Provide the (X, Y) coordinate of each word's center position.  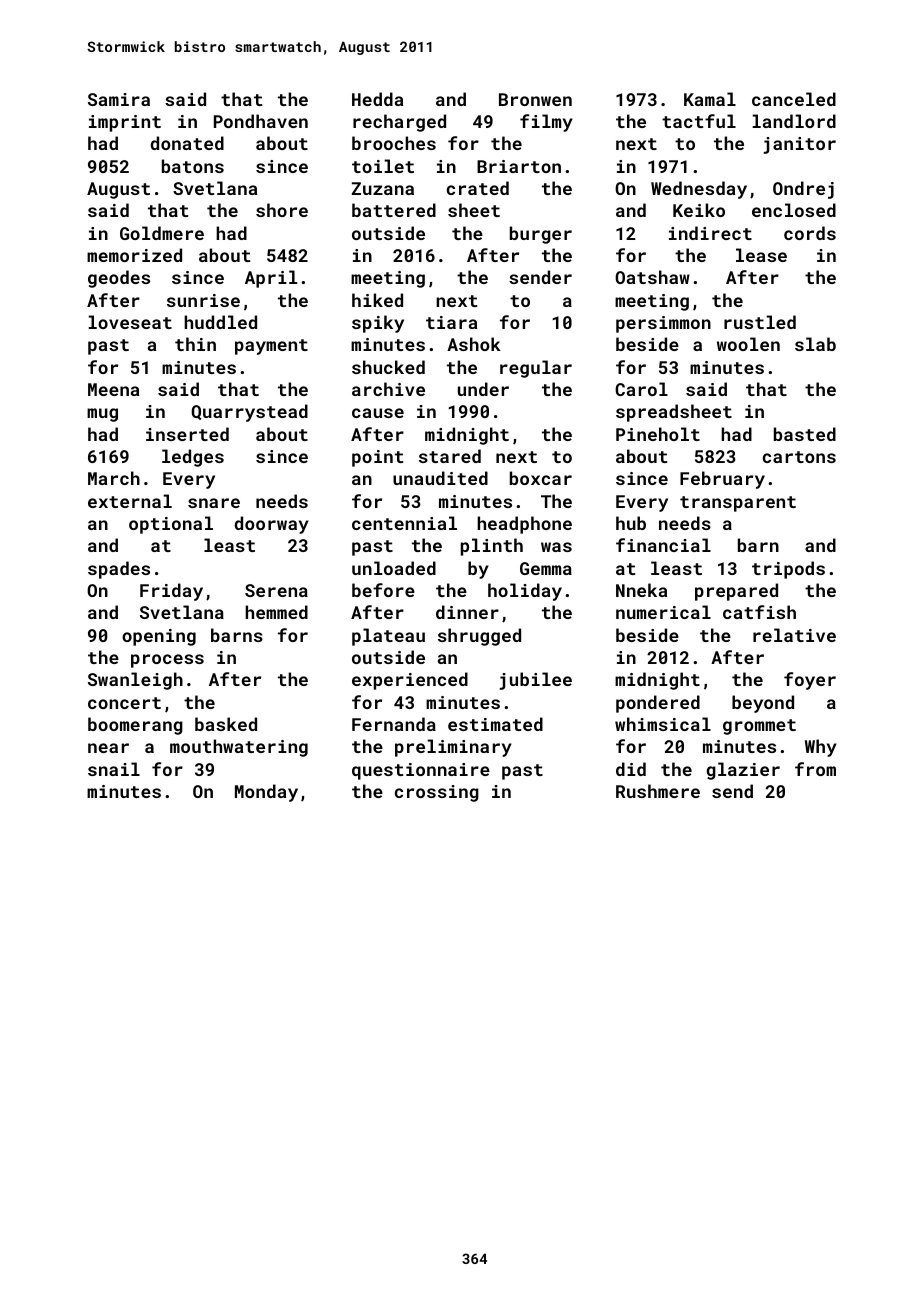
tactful (699, 121)
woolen (748, 344)
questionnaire (421, 771)
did (631, 769)
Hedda (377, 99)
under (483, 389)
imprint (125, 123)
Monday (266, 793)
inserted (187, 434)
